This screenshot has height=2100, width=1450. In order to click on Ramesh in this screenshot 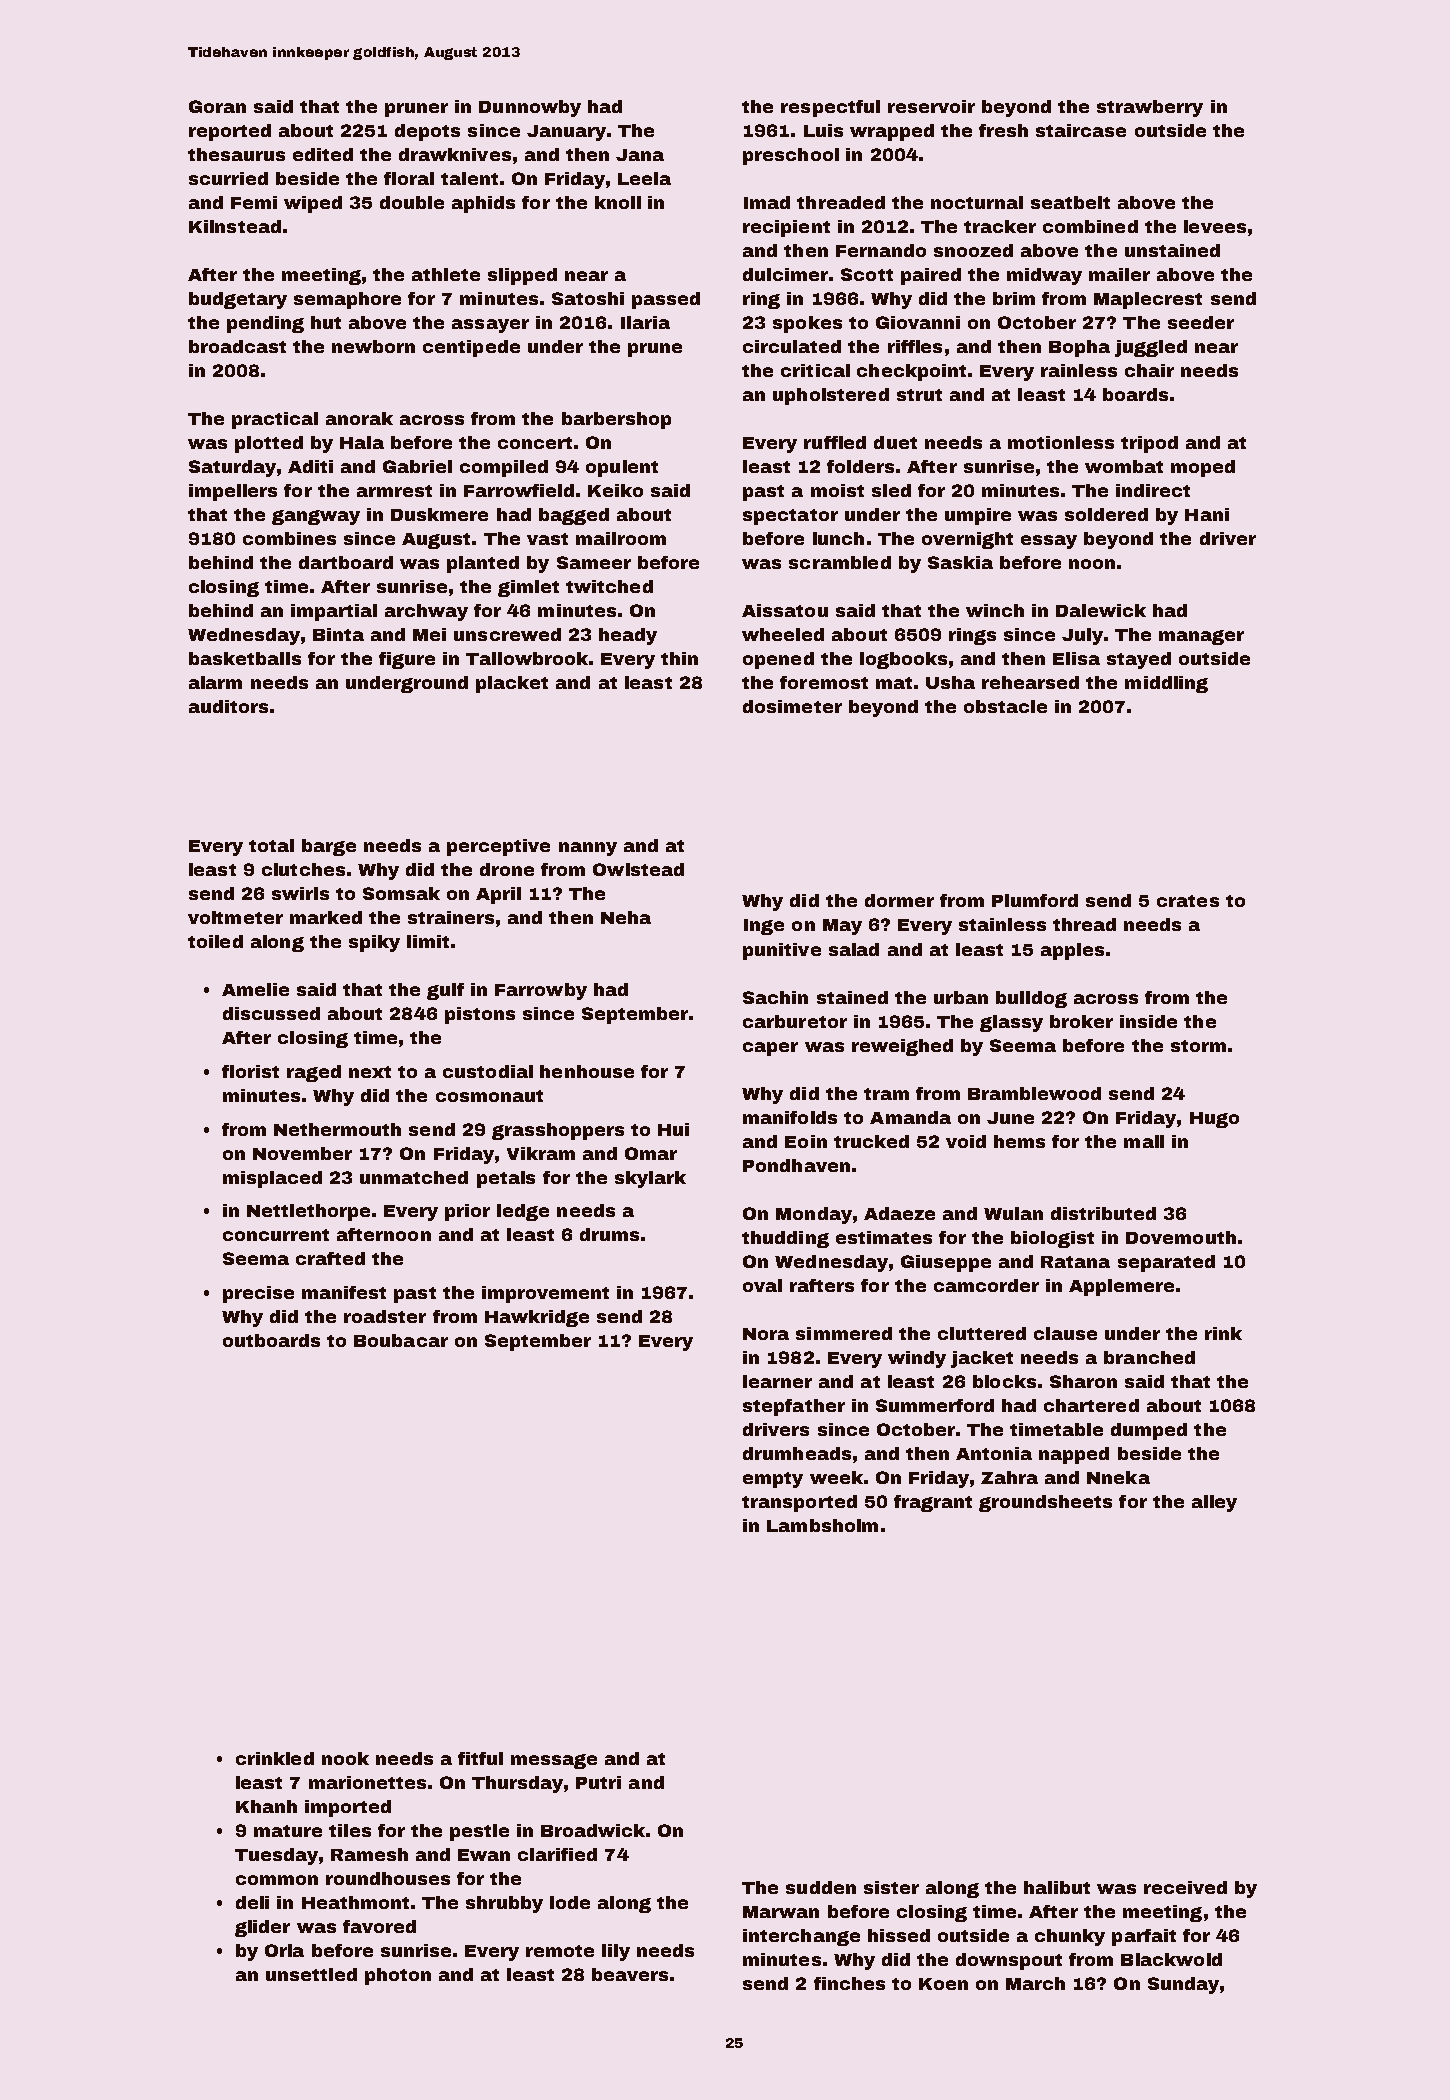, I will do `click(369, 1854)`.
